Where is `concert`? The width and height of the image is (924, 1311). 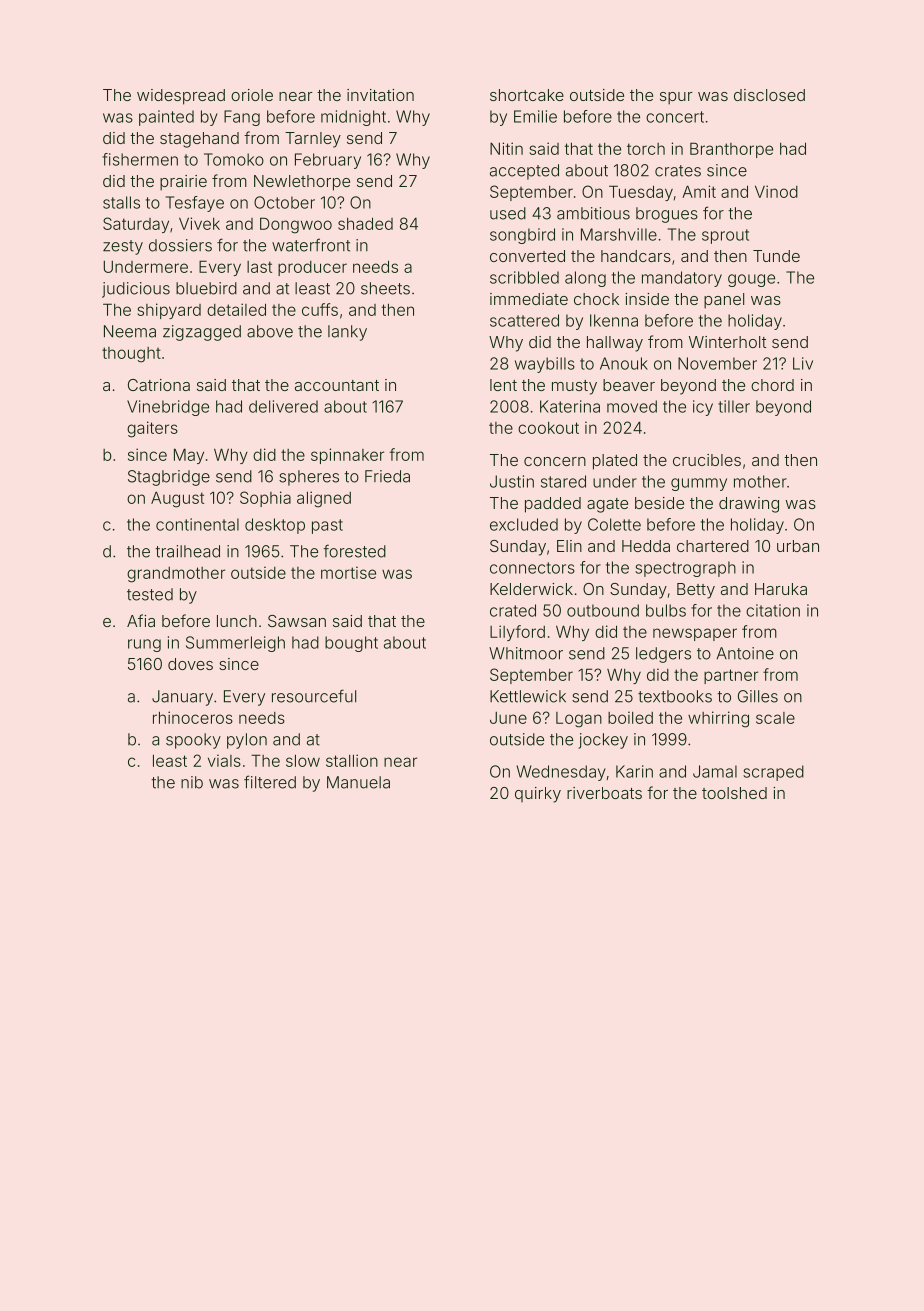
concert is located at coordinates (675, 117).
